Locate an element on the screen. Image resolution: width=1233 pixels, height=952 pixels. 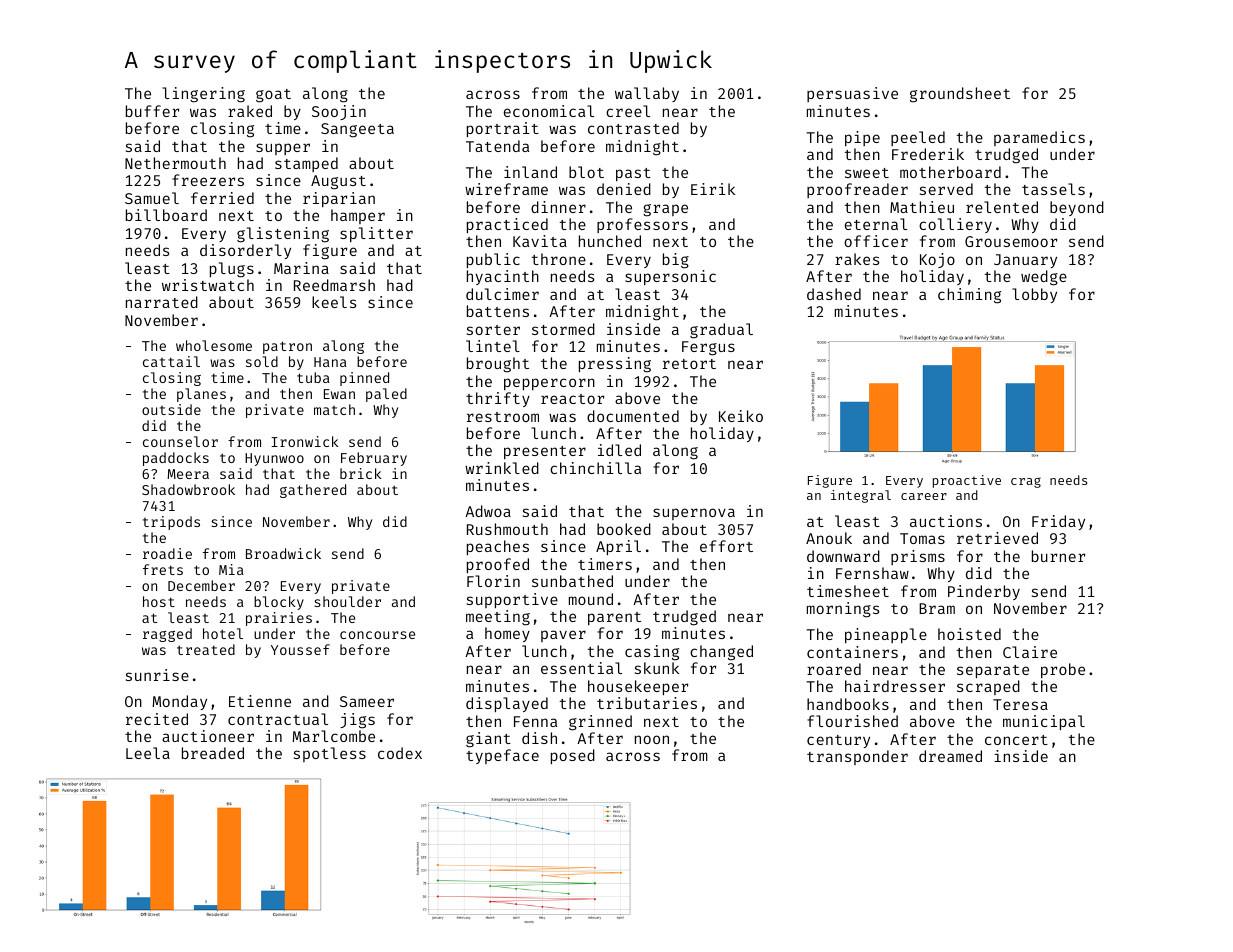
wallaby is located at coordinates (647, 94).
